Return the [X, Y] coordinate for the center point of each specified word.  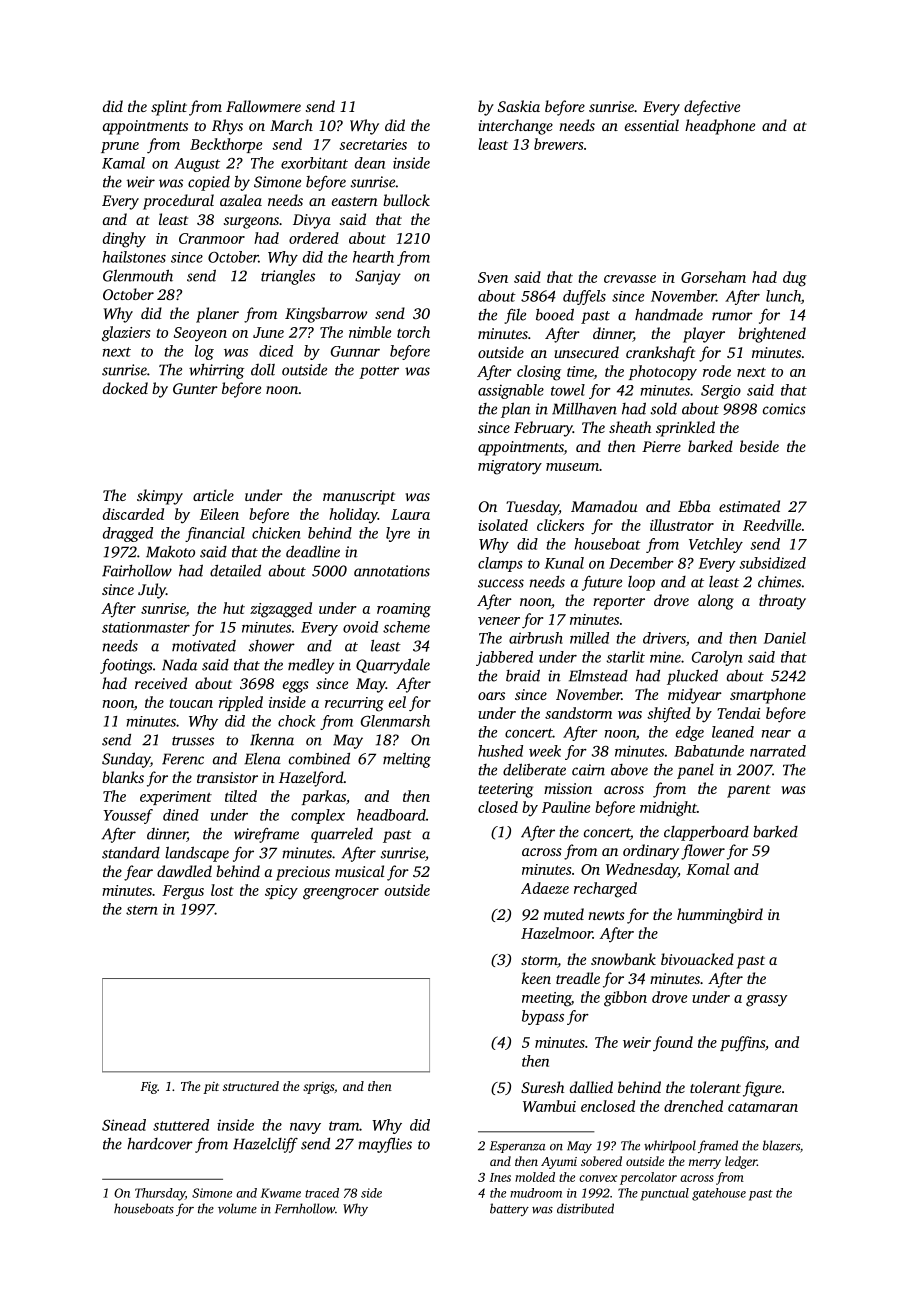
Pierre [661, 446]
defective [712, 108]
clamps [500, 564]
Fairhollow [137, 571]
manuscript [359, 497]
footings [126, 666]
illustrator [682, 525]
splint [169, 108]
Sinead [124, 1125]
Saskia [519, 106]
